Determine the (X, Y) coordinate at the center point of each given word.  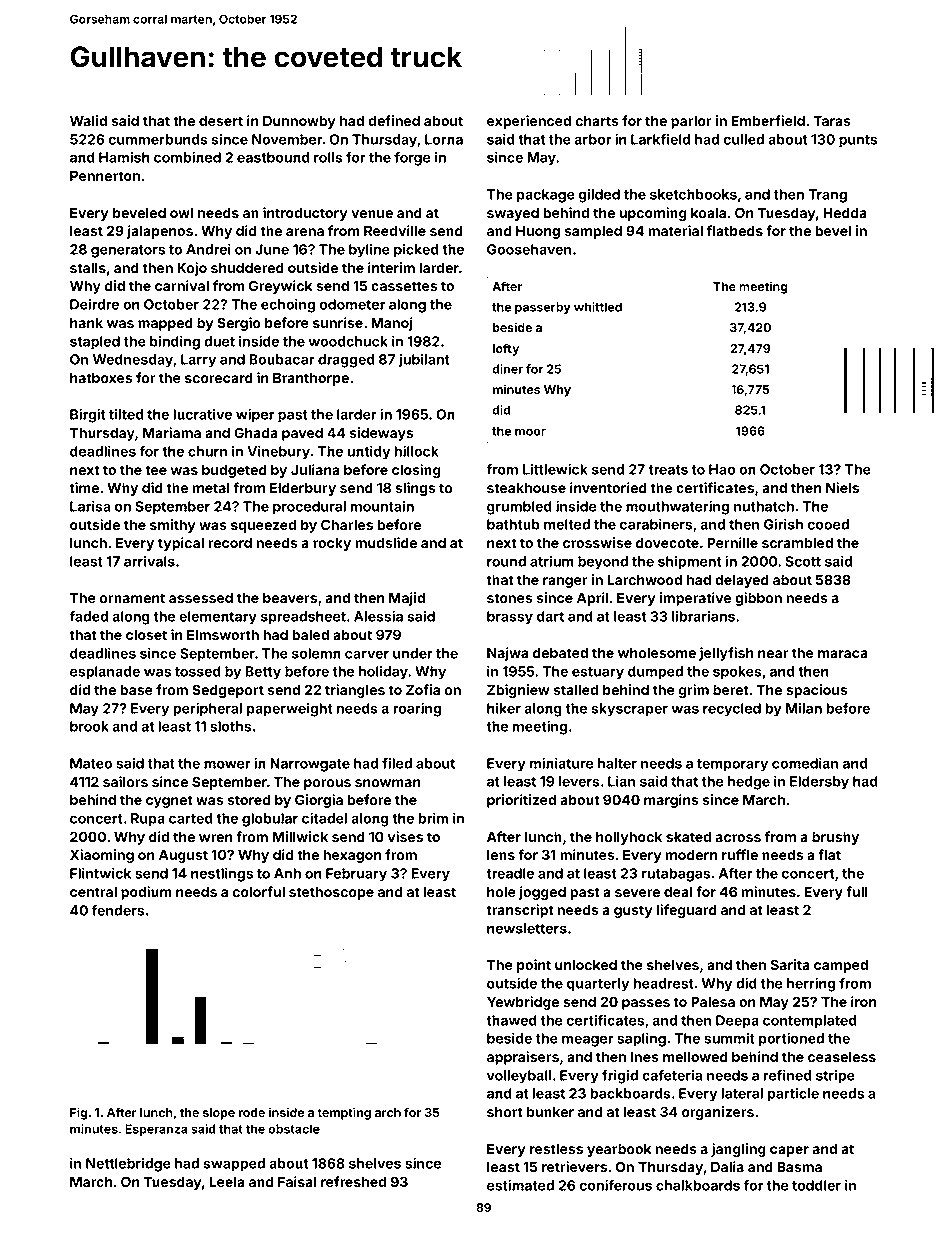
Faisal (297, 1181)
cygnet (169, 801)
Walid (88, 120)
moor (530, 432)
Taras (832, 121)
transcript (519, 911)
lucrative (202, 414)
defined (394, 120)
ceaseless (842, 1057)
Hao (722, 469)
